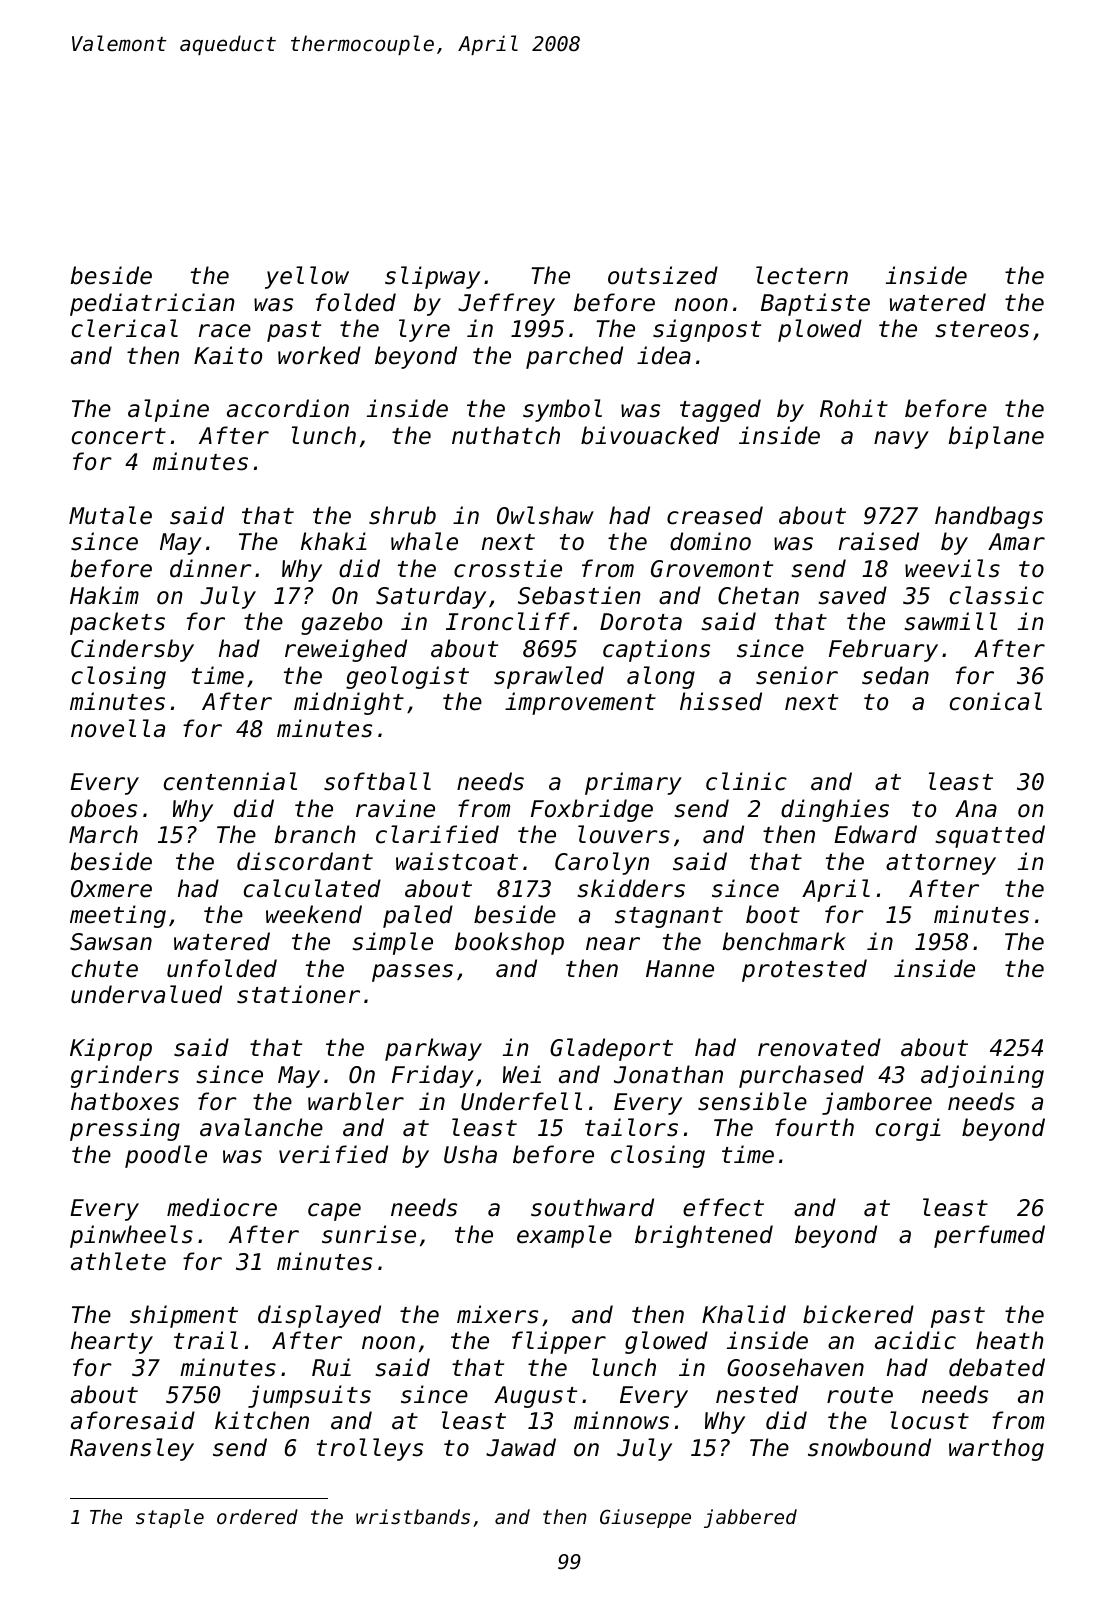 The height and width of the screenshot is (1615, 1115). I want to click on wristbands, so click(413, 1516).
